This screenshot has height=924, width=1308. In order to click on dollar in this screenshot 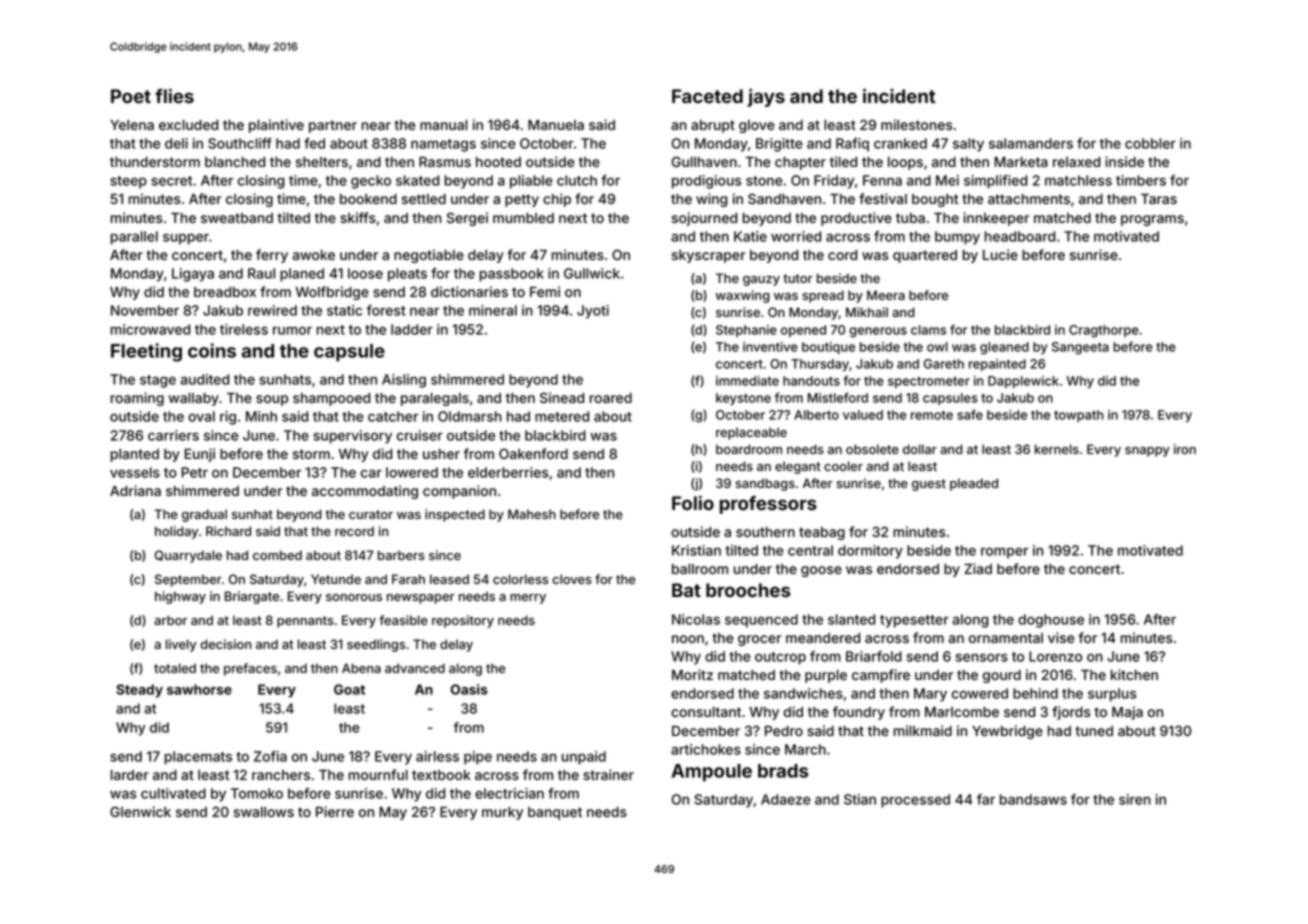, I will do `click(920, 449)`.
